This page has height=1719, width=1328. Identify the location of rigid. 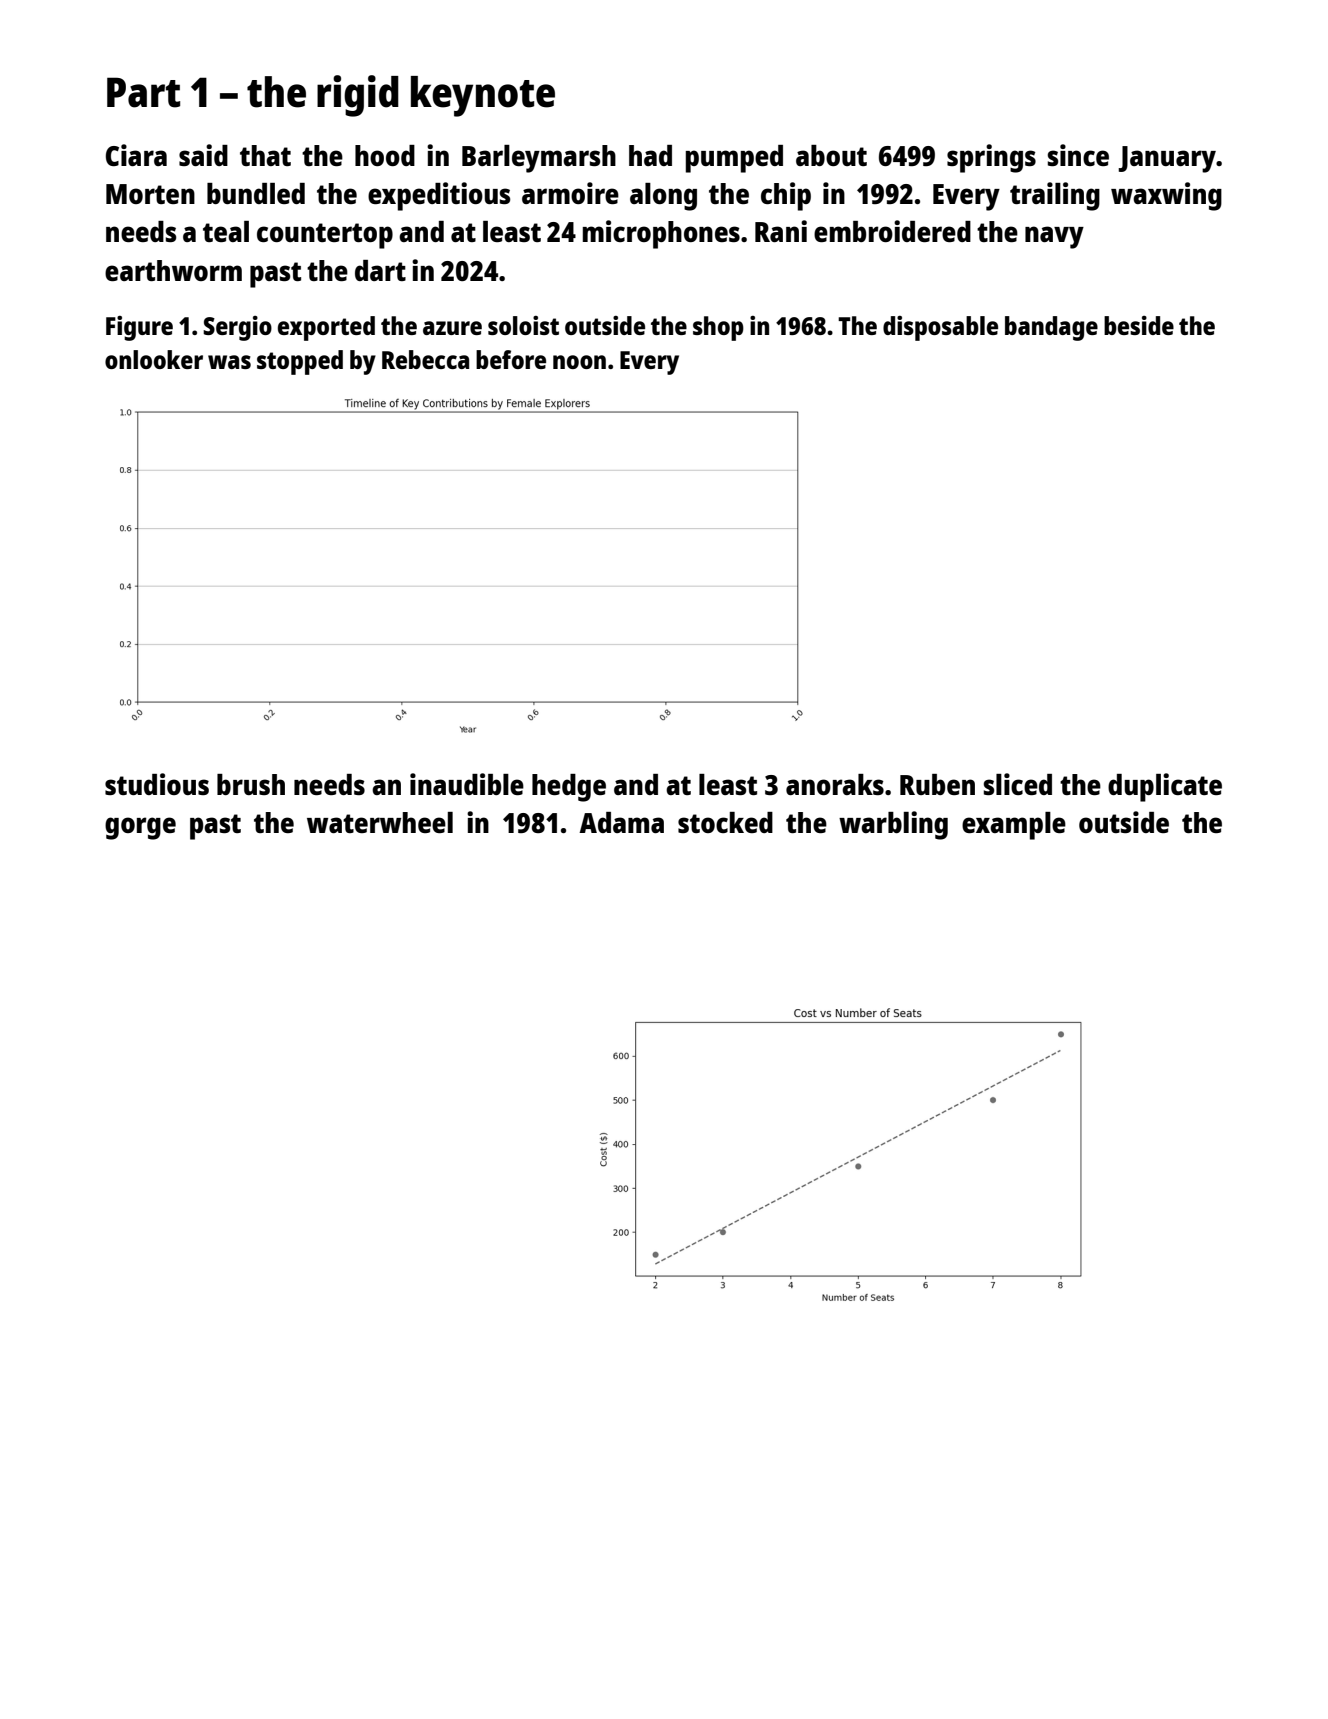
(358, 96).
